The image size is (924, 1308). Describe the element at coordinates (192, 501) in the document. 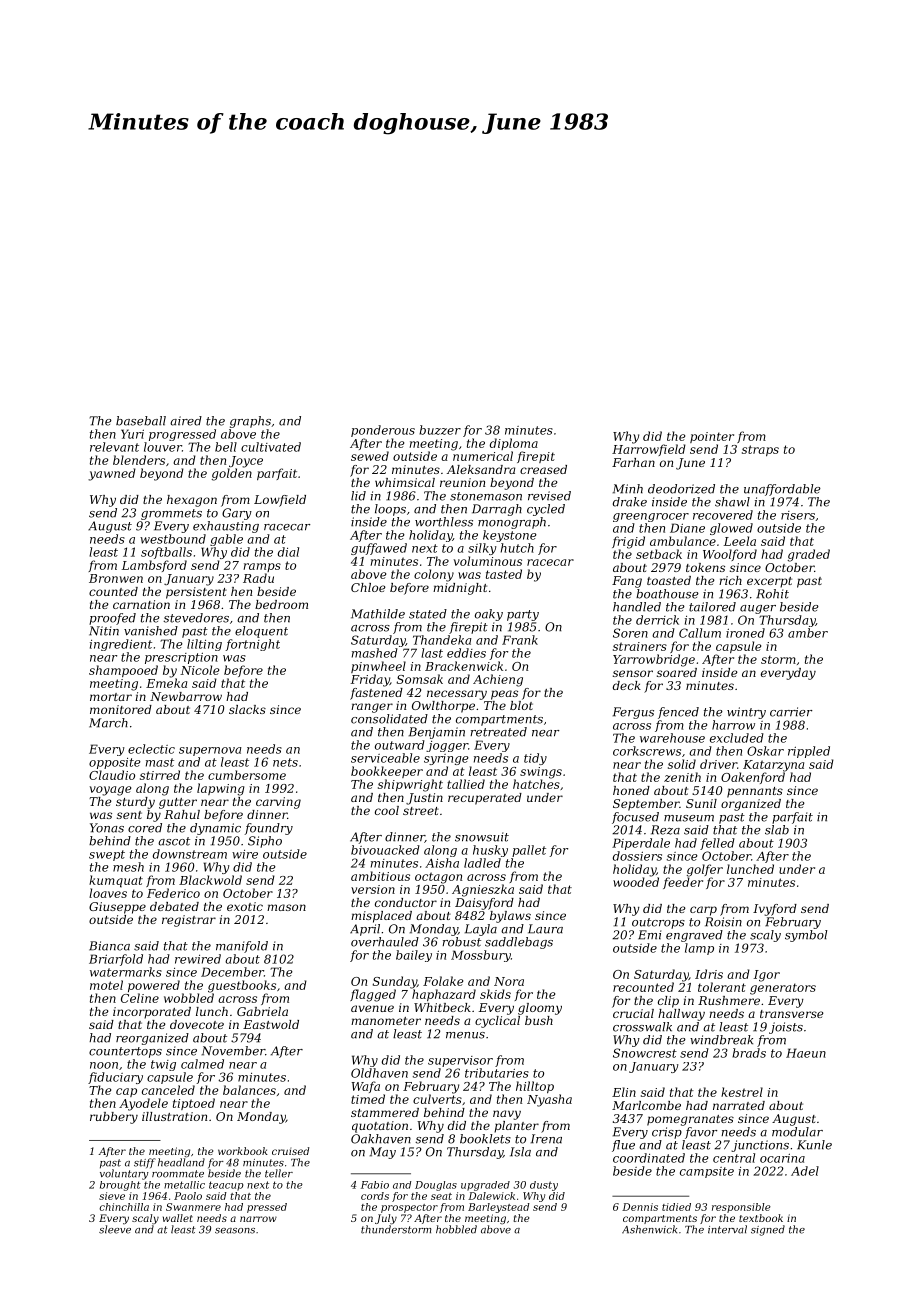

I see `hexagon` at that location.
